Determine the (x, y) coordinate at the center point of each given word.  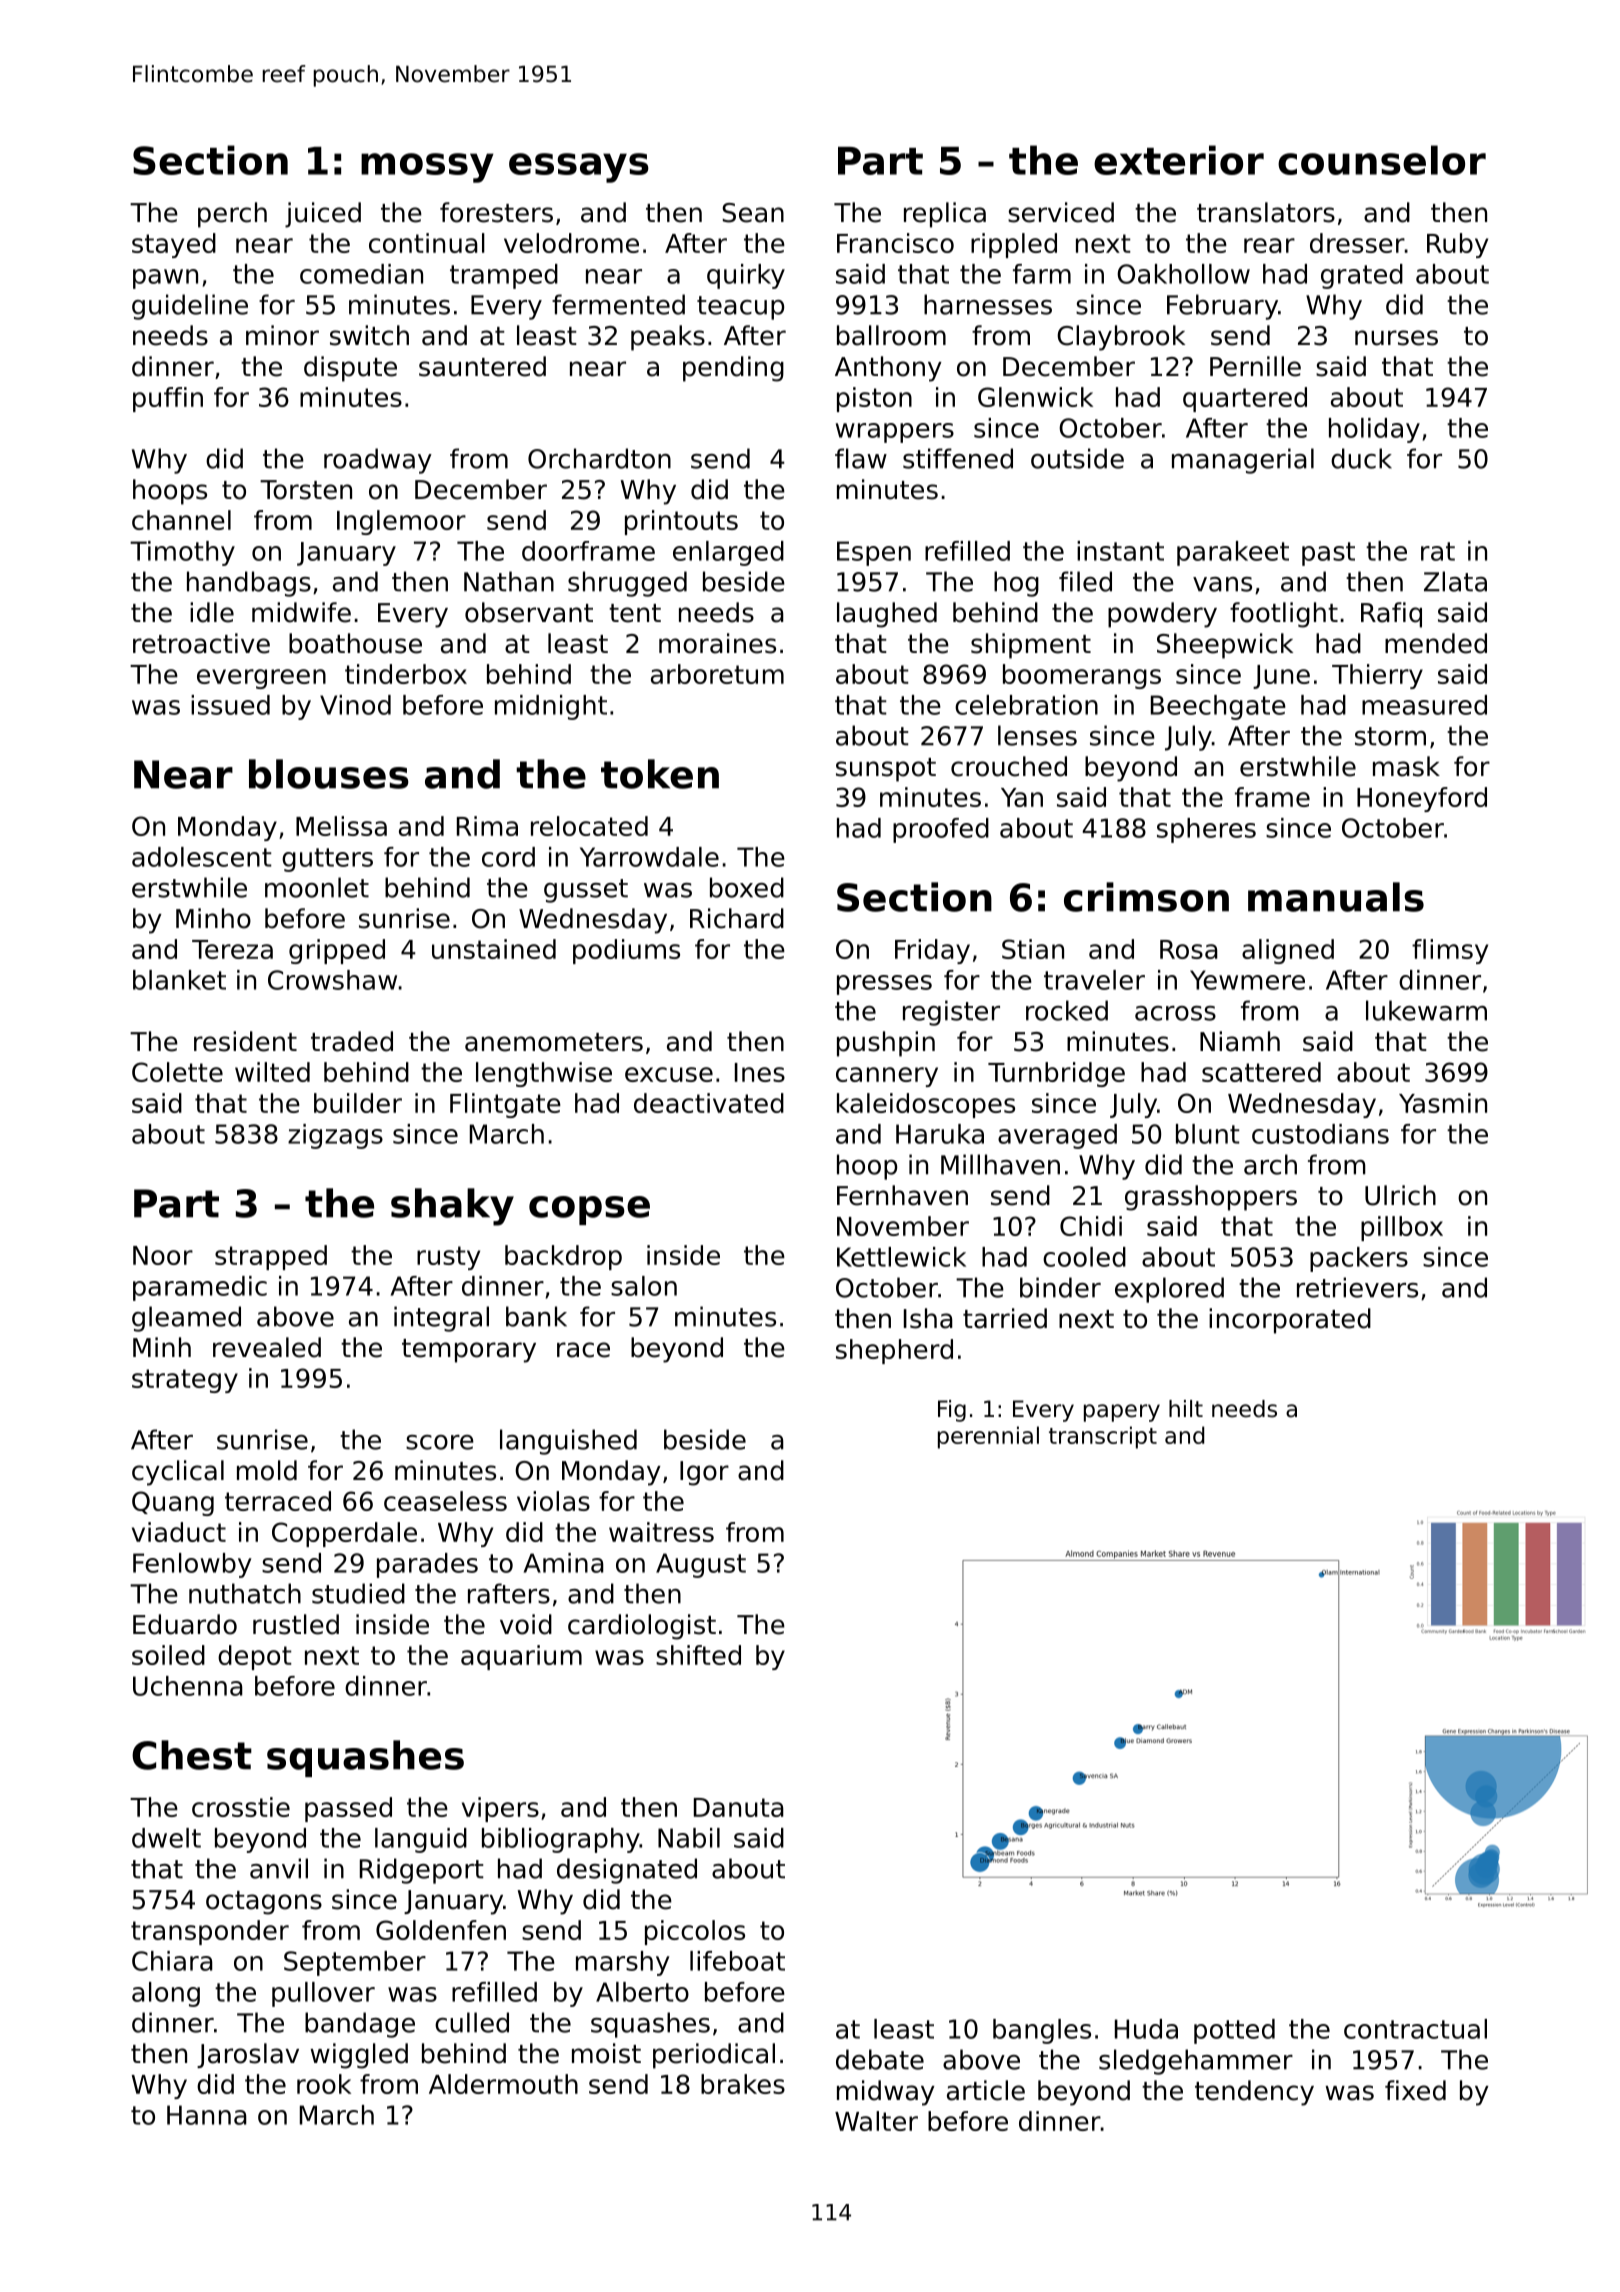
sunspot (886, 770)
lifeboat (737, 1961)
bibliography (561, 1840)
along (166, 1994)
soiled (168, 1655)
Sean (753, 213)
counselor (1382, 160)
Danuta (739, 1807)
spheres (1206, 830)
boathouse (355, 643)
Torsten (306, 490)
